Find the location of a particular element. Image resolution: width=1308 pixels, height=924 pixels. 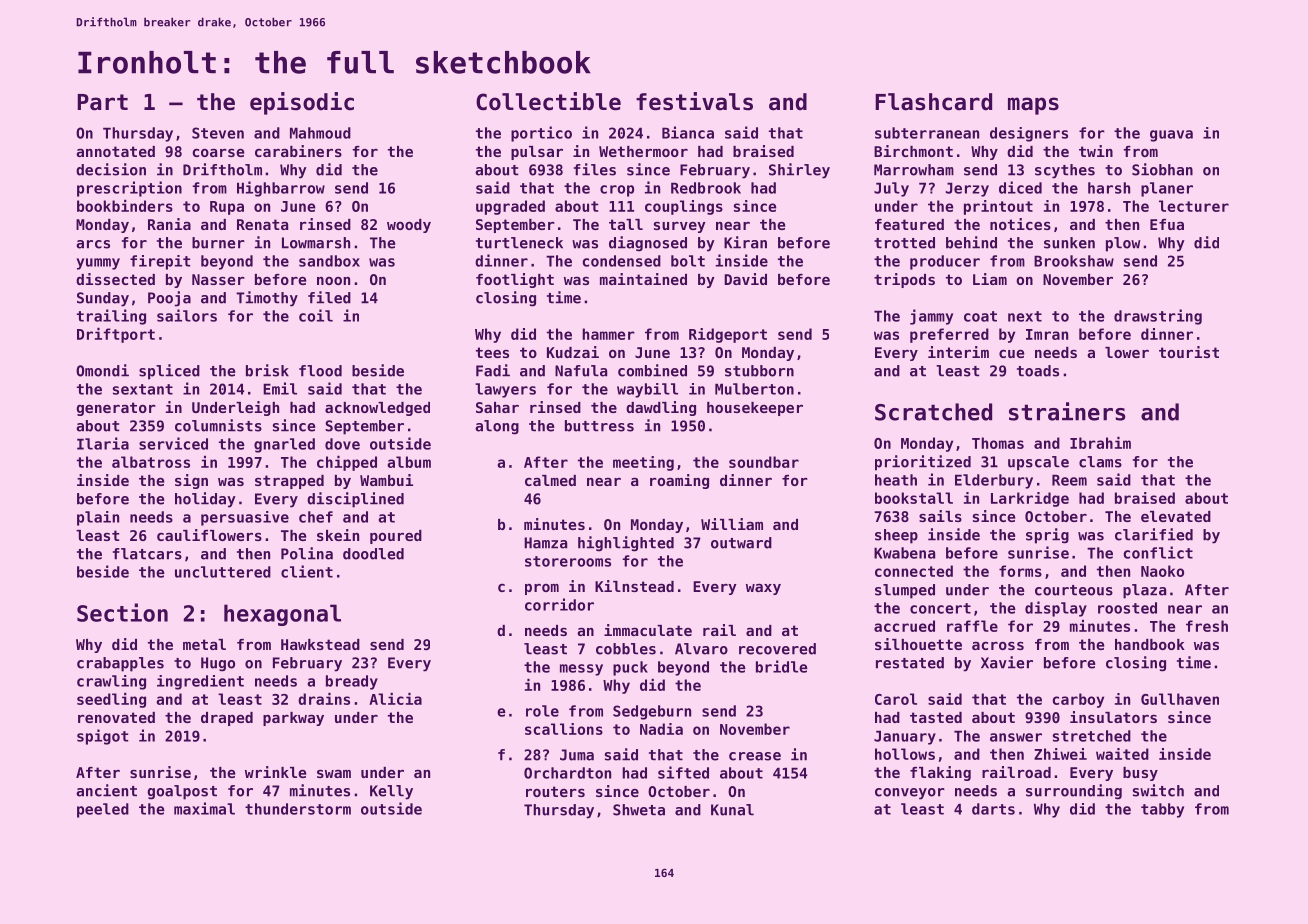

Juma is located at coordinates (577, 755).
